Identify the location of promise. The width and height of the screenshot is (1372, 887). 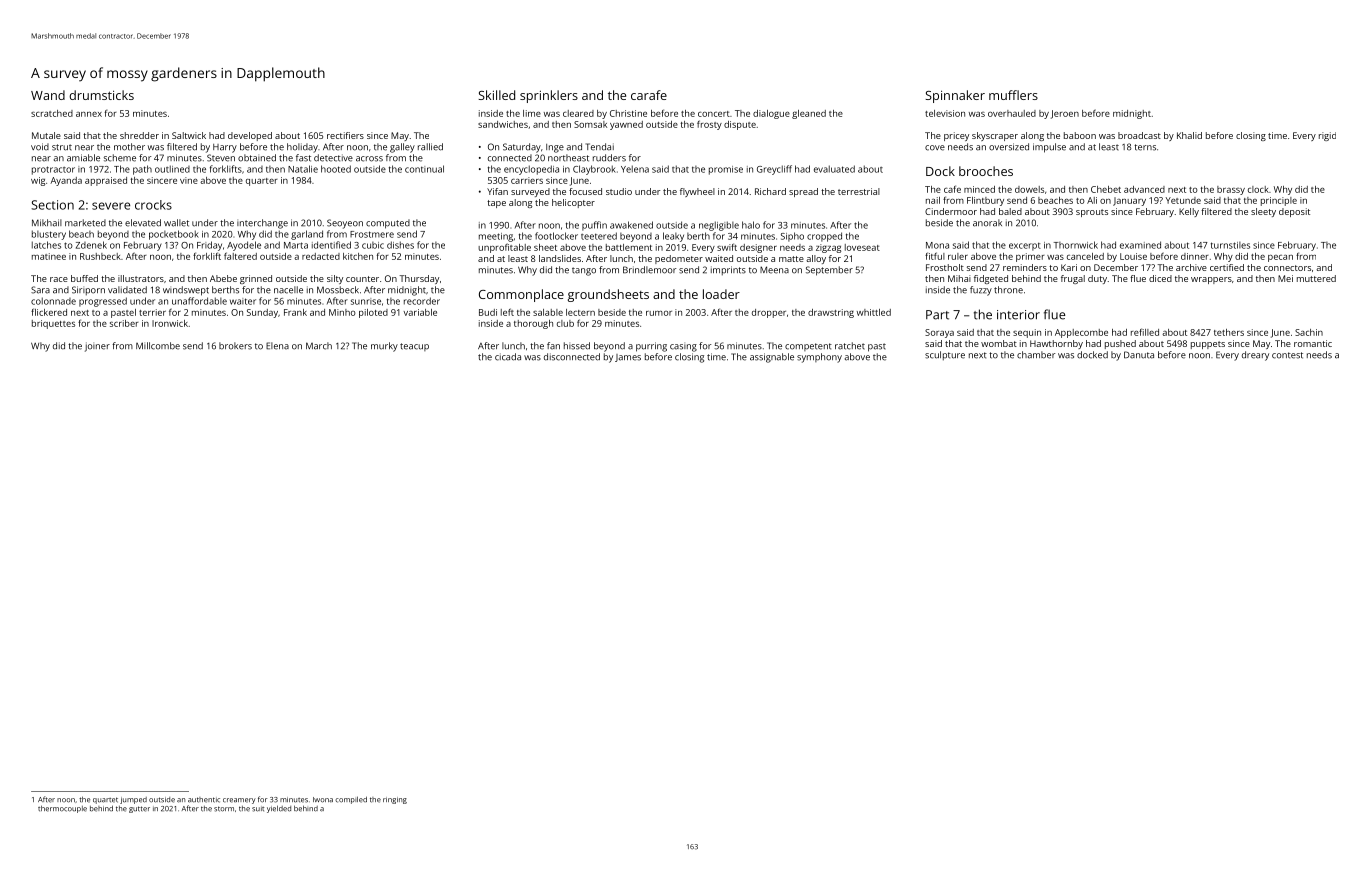
(726, 170).
